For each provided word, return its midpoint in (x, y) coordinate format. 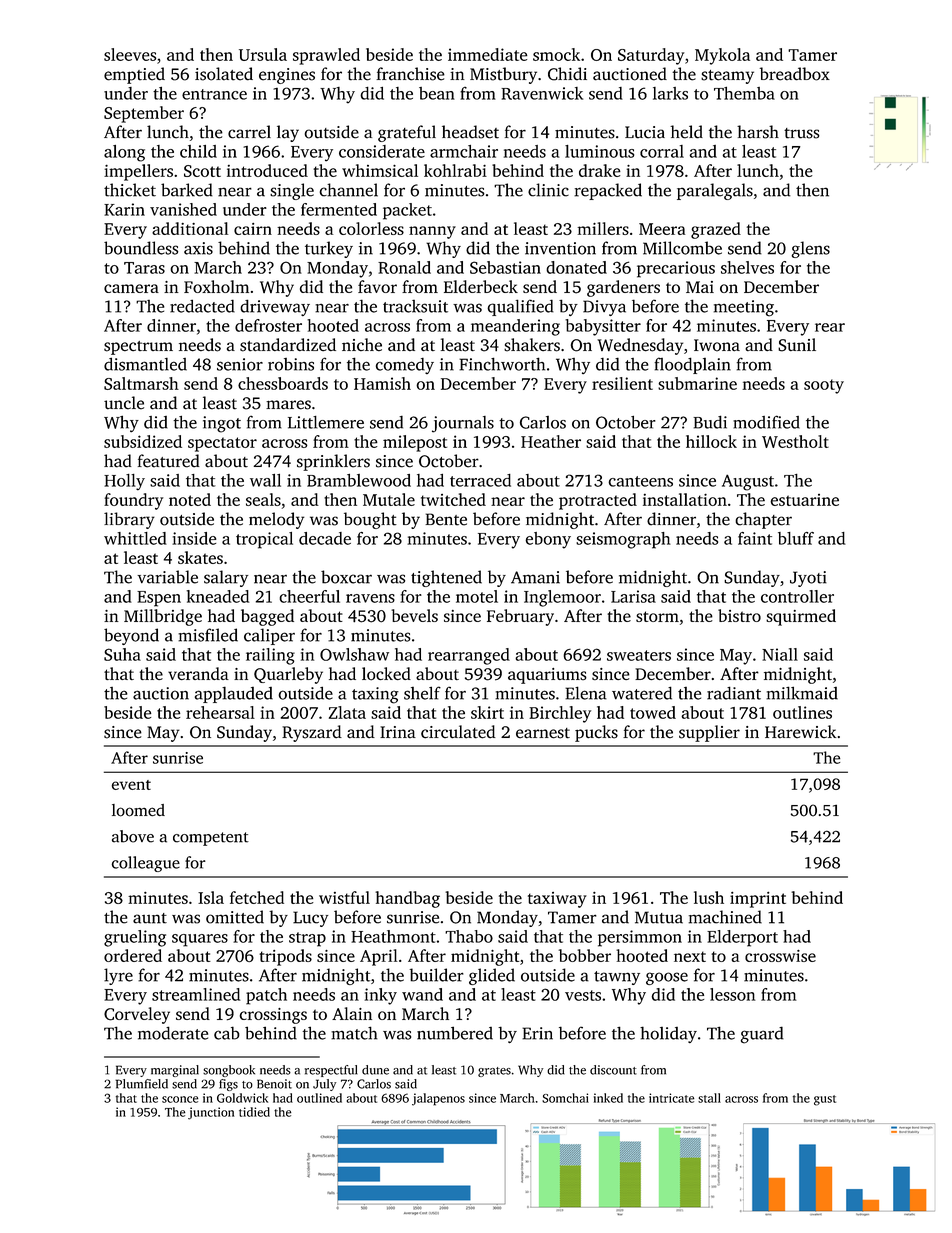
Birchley (560, 714)
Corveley (137, 1015)
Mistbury (503, 75)
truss (802, 133)
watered (642, 693)
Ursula (263, 54)
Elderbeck (481, 286)
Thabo (469, 936)
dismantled (145, 364)
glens (810, 249)
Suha (122, 654)
